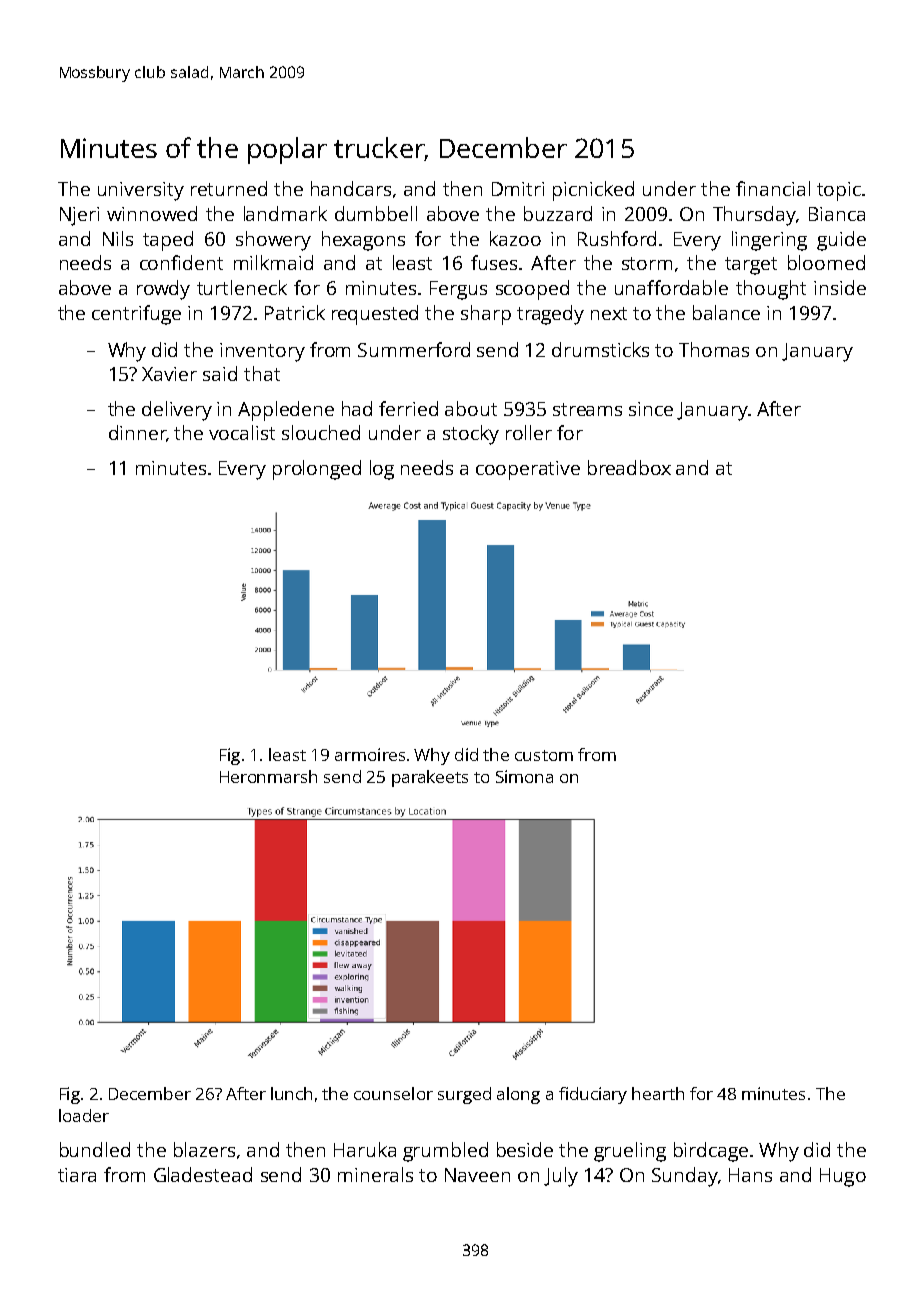  Describe the element at coordinates (203, 1174) in the page. I see `Gladestead` at that location.
